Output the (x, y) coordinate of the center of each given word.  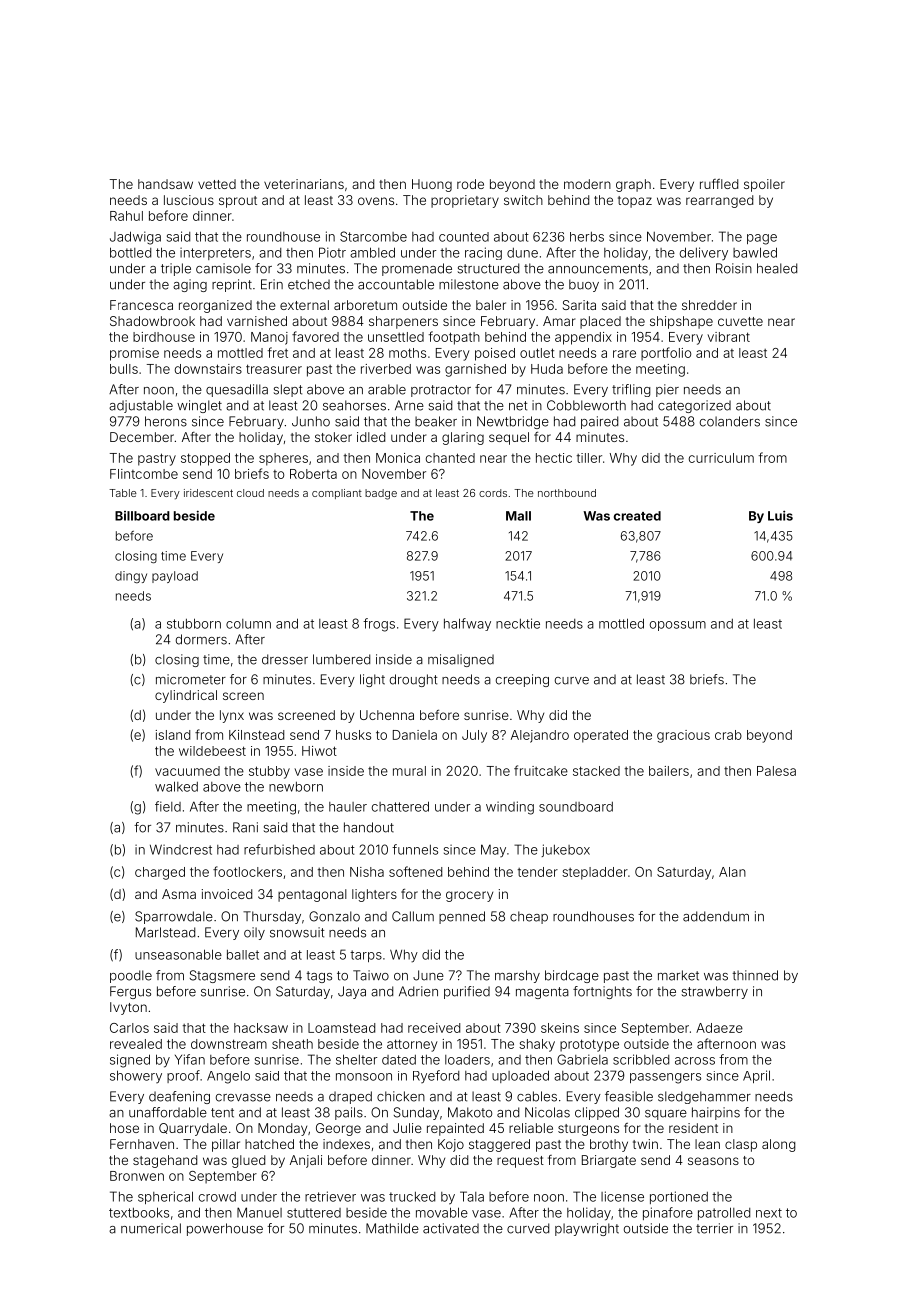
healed (777, 268)
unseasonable (178, 954)
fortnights (602, 992)
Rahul (126, 216)
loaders (467, 1060)
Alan (732, 872)
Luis (780, 515)
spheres (283, 459)
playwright (587, 1229)
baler (491, 305)
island (173, 735)
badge (381, 494)
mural (409, 771)
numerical (151, 1228)
